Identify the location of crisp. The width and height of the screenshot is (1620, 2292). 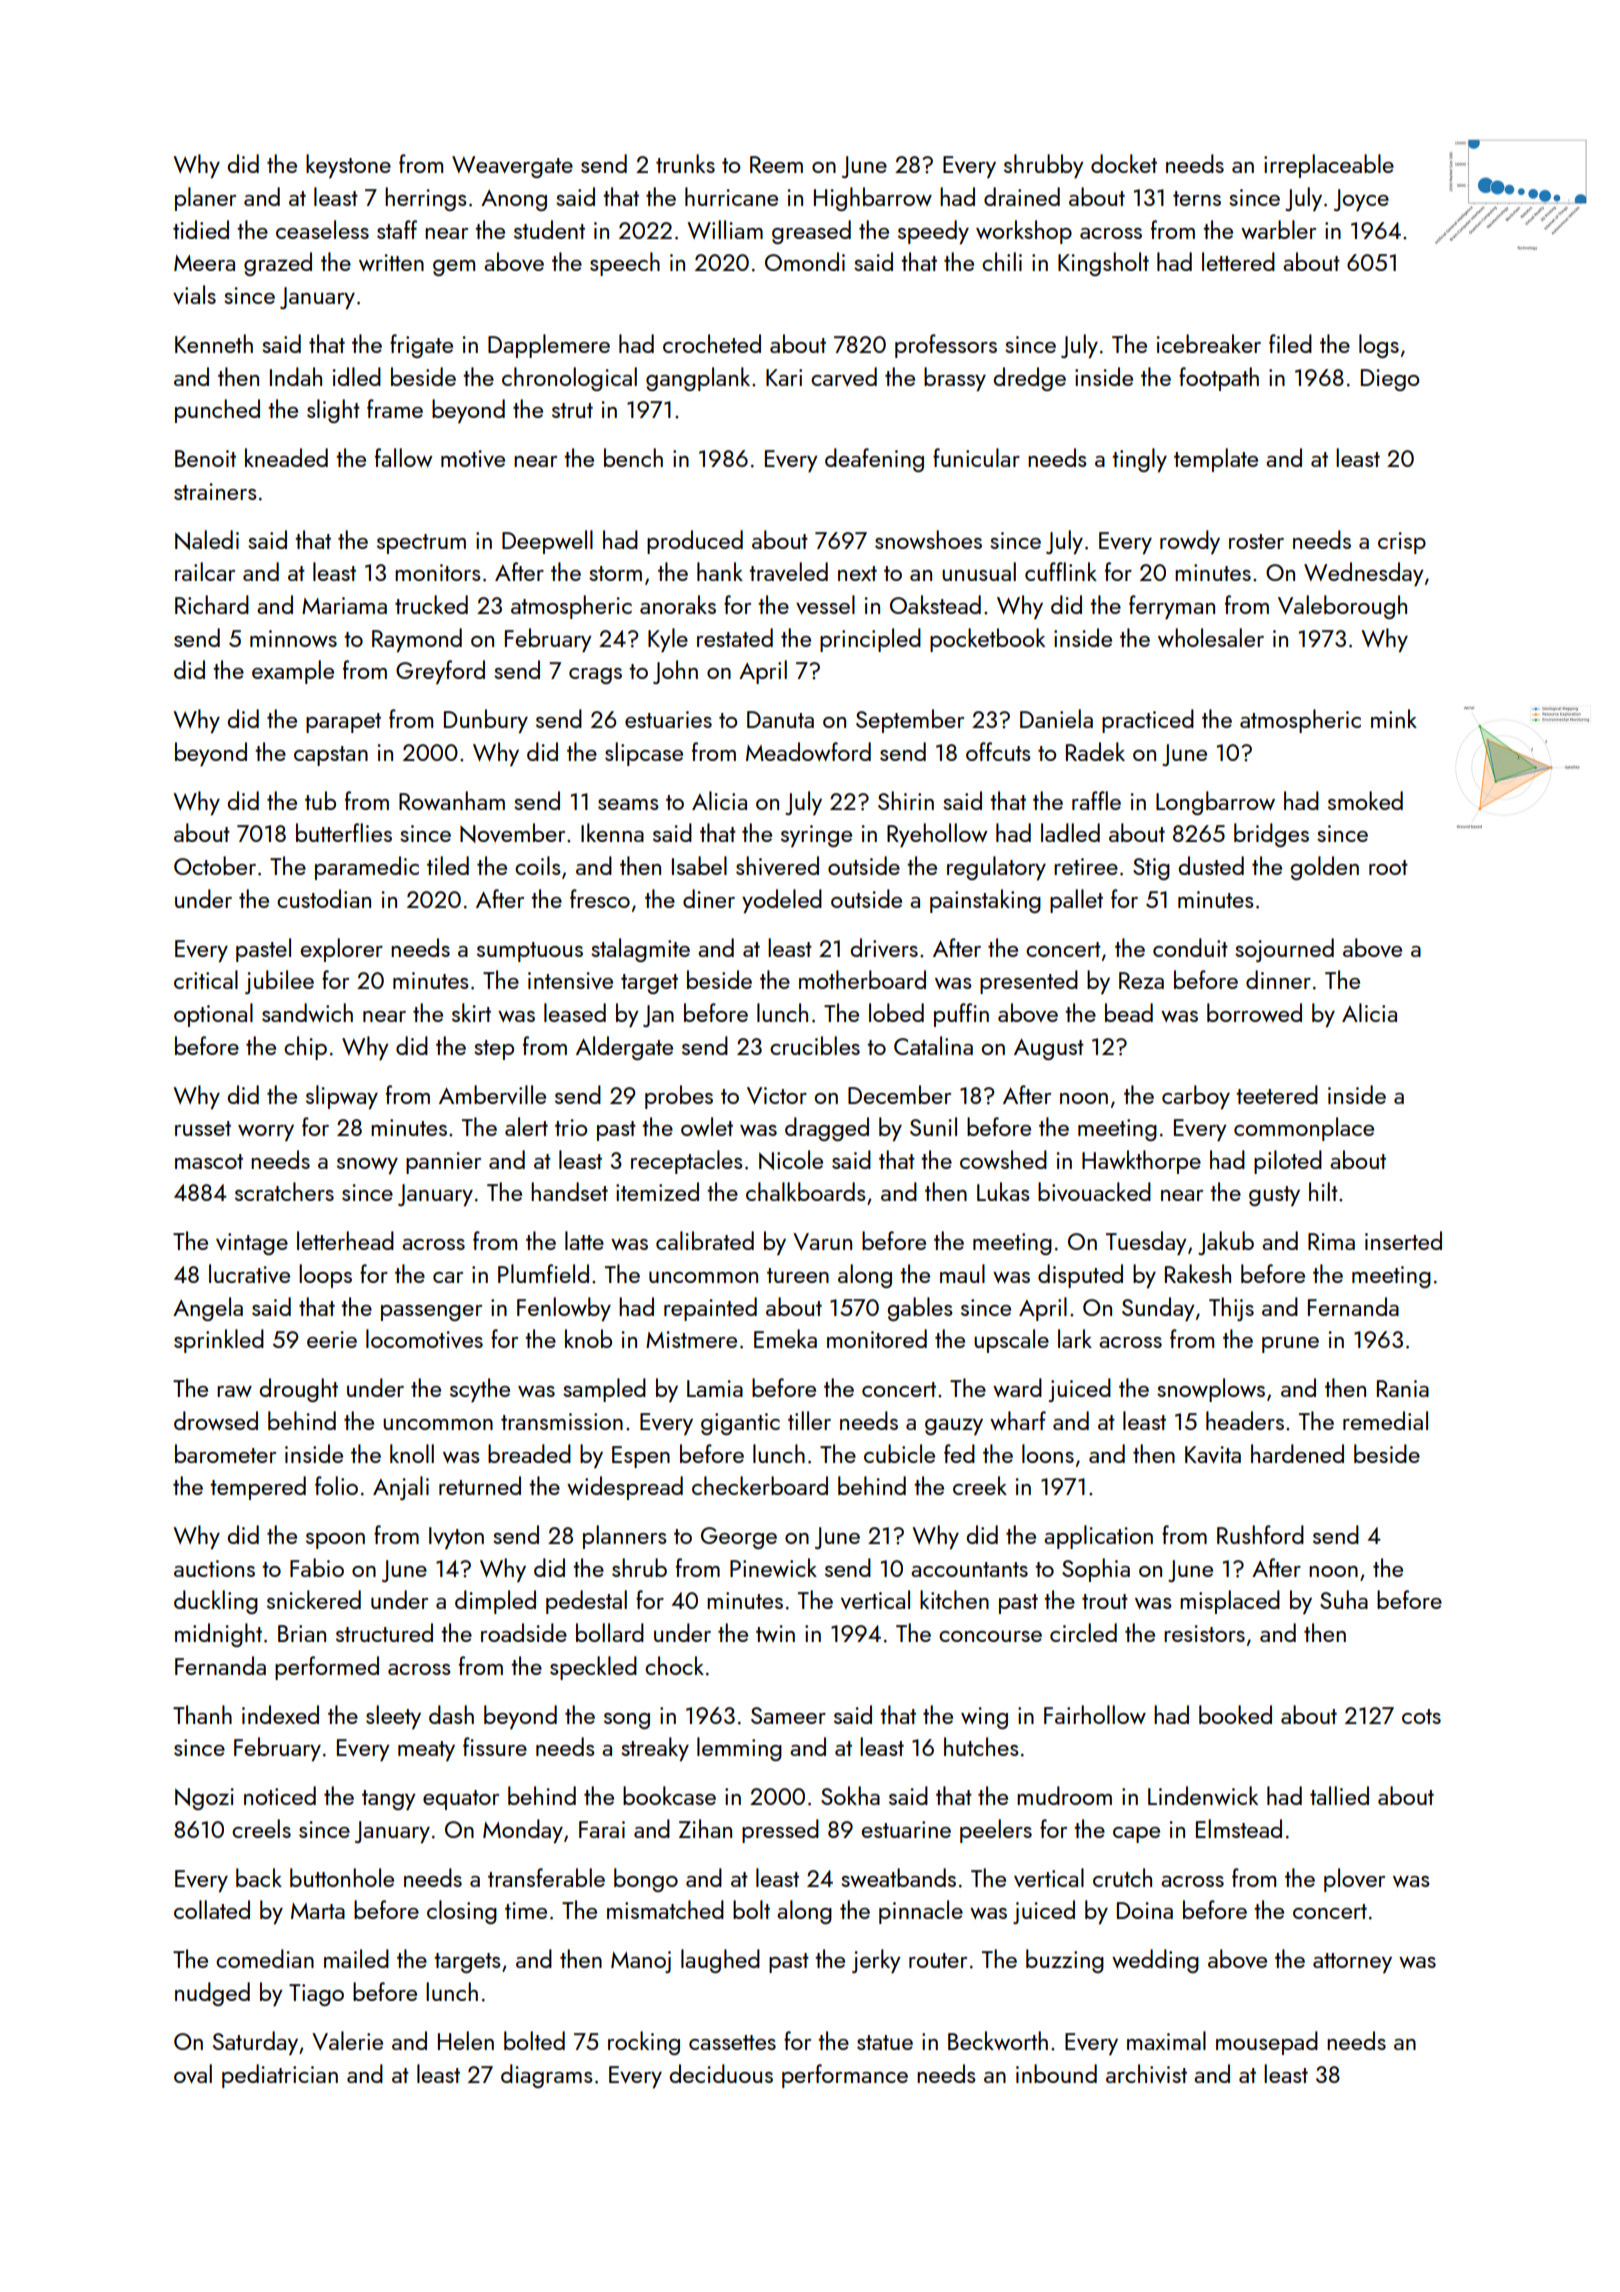
(1402, 543).
